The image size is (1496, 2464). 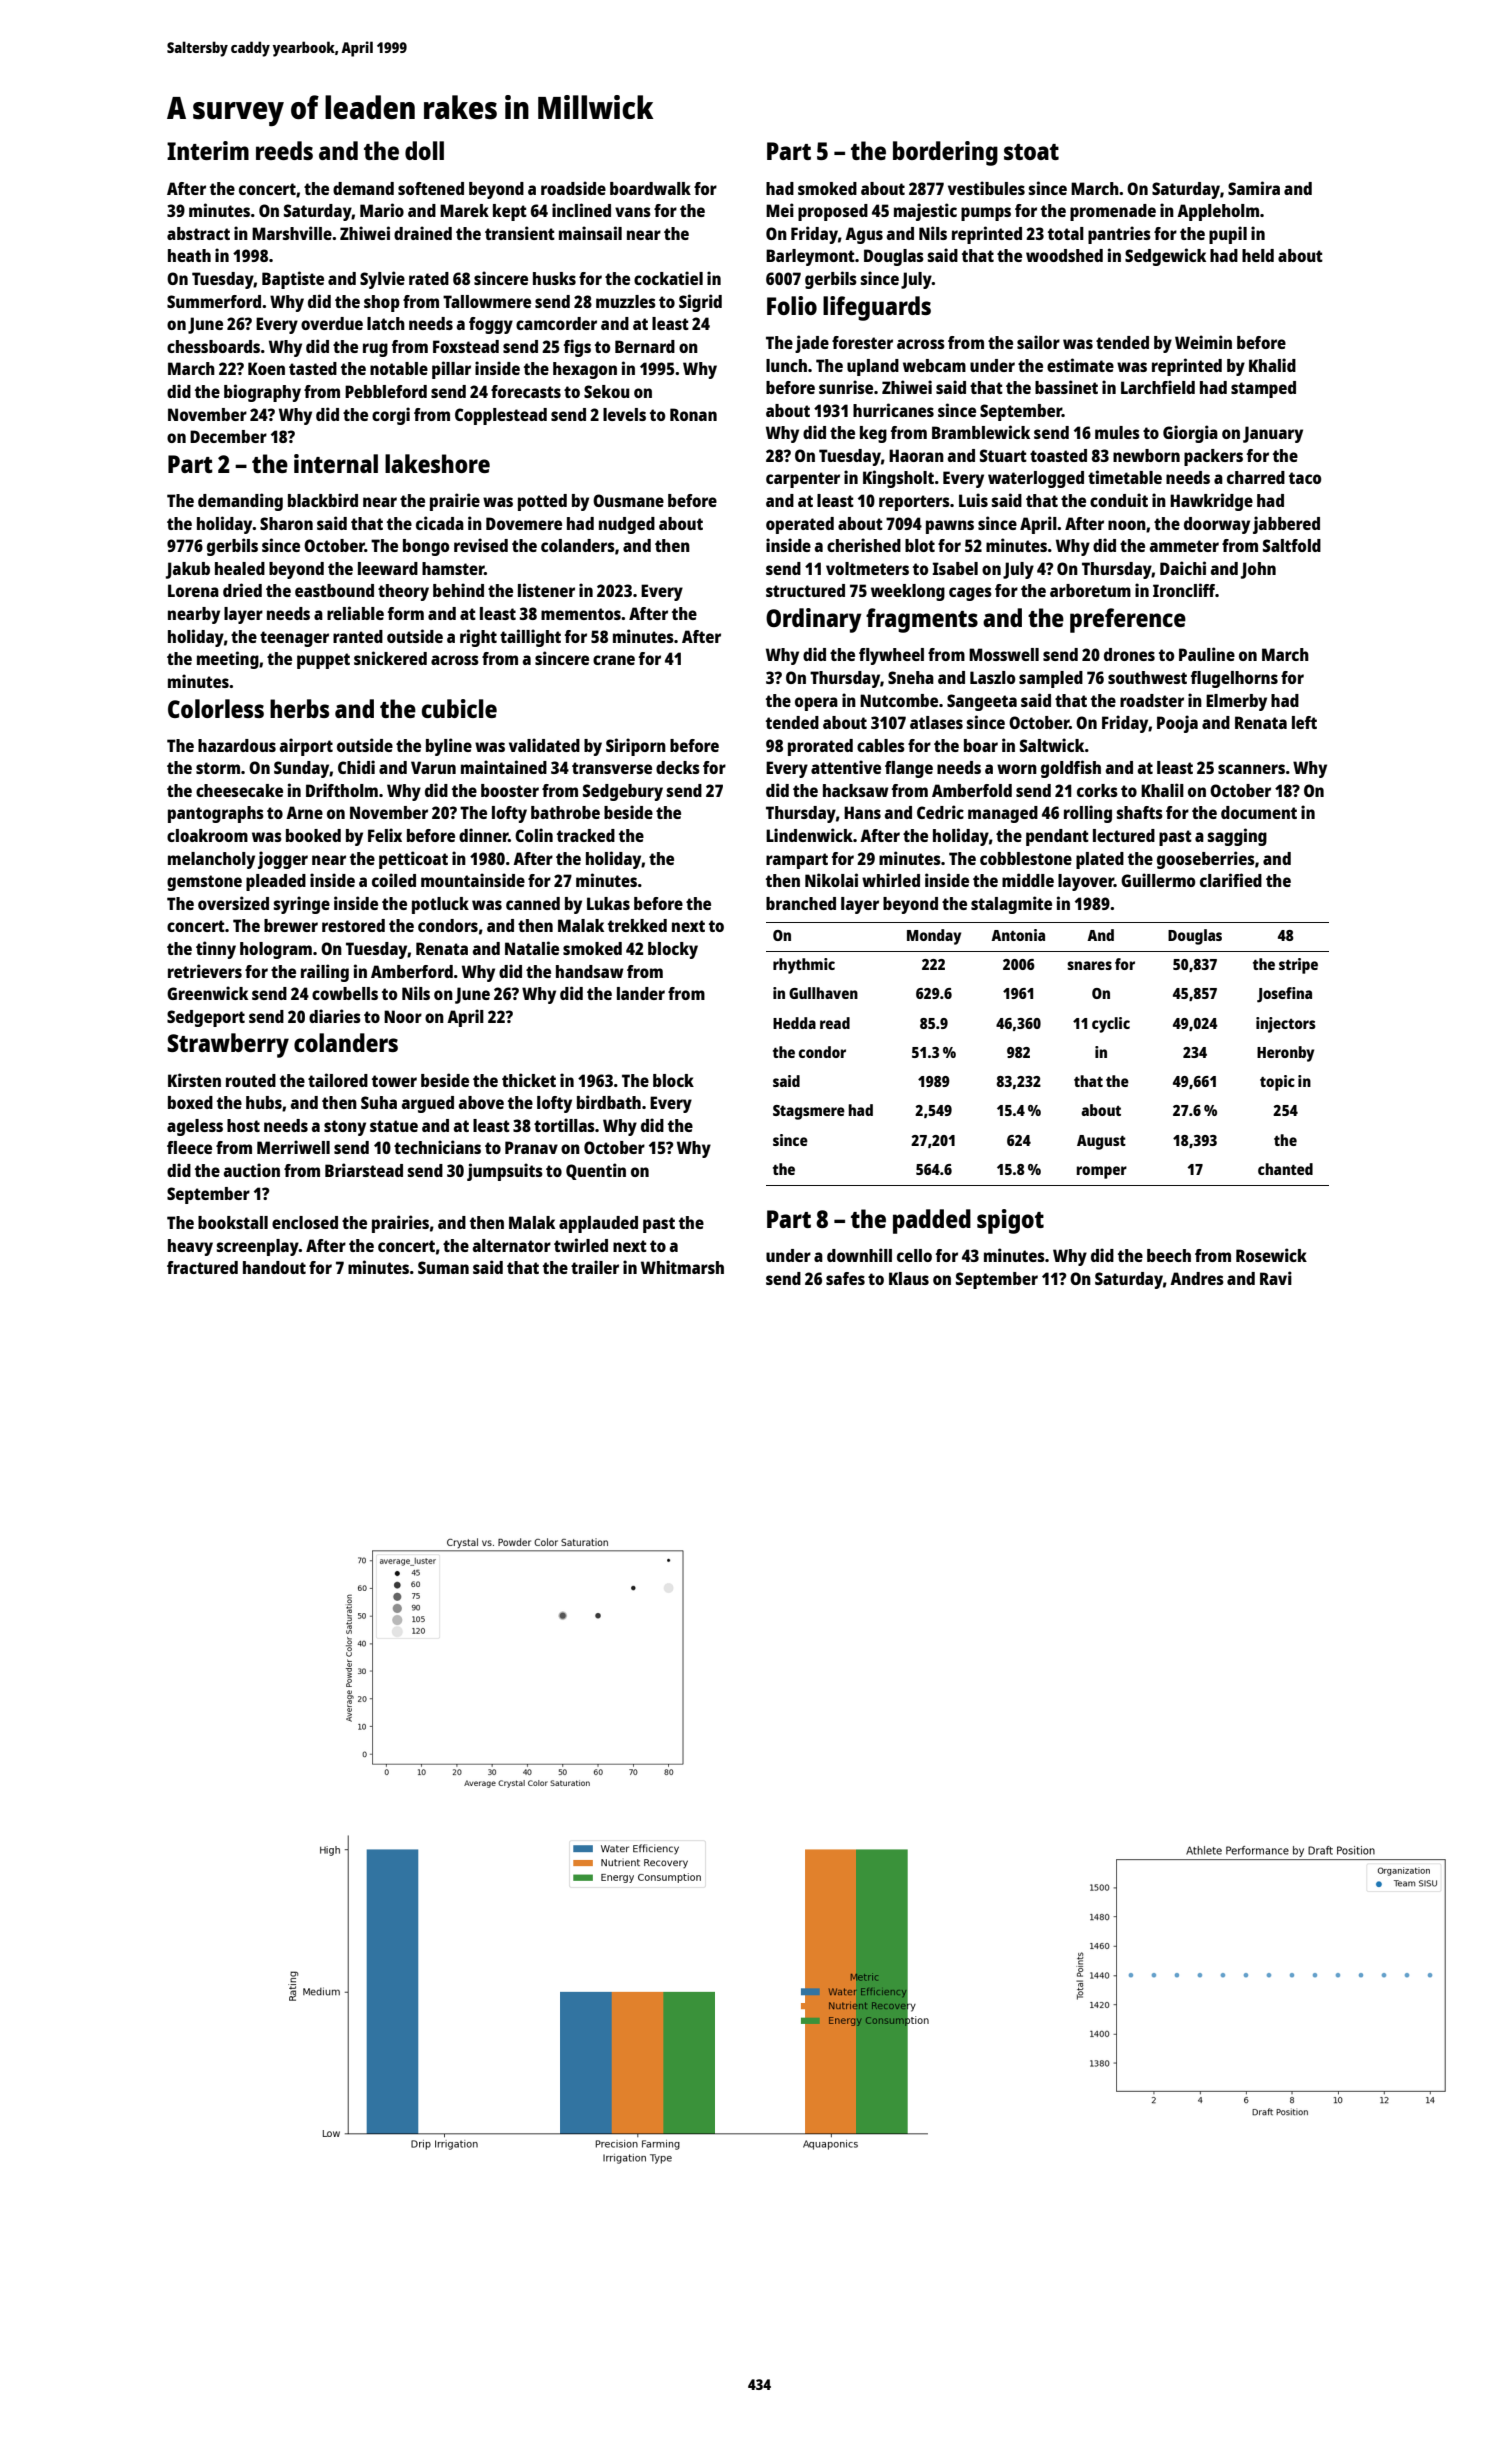 What do you see at coordinates (856, 790) in the page?
I see `hacksaw` at bounding box center [856, 790].
